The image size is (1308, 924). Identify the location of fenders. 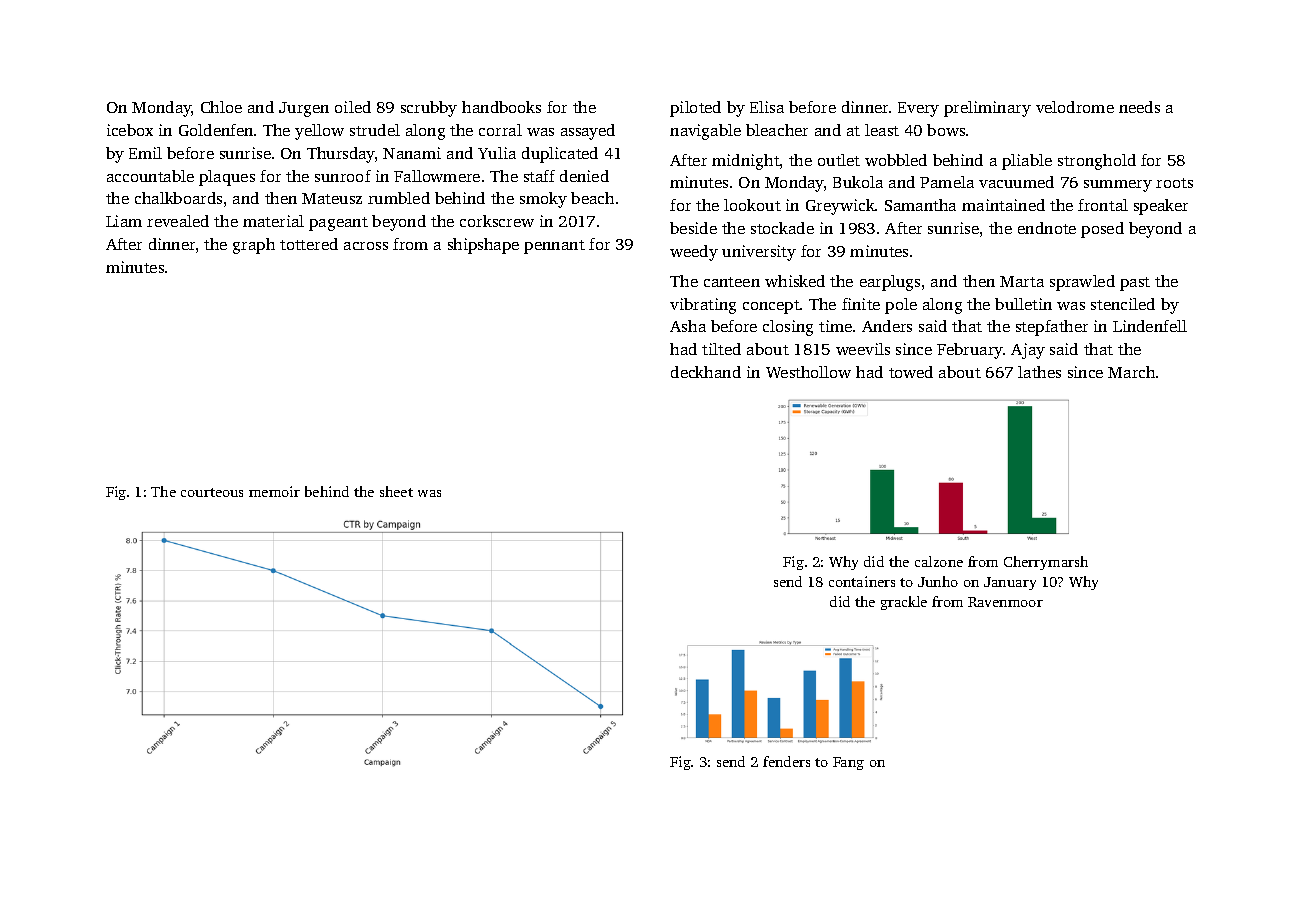
(786, 761).
